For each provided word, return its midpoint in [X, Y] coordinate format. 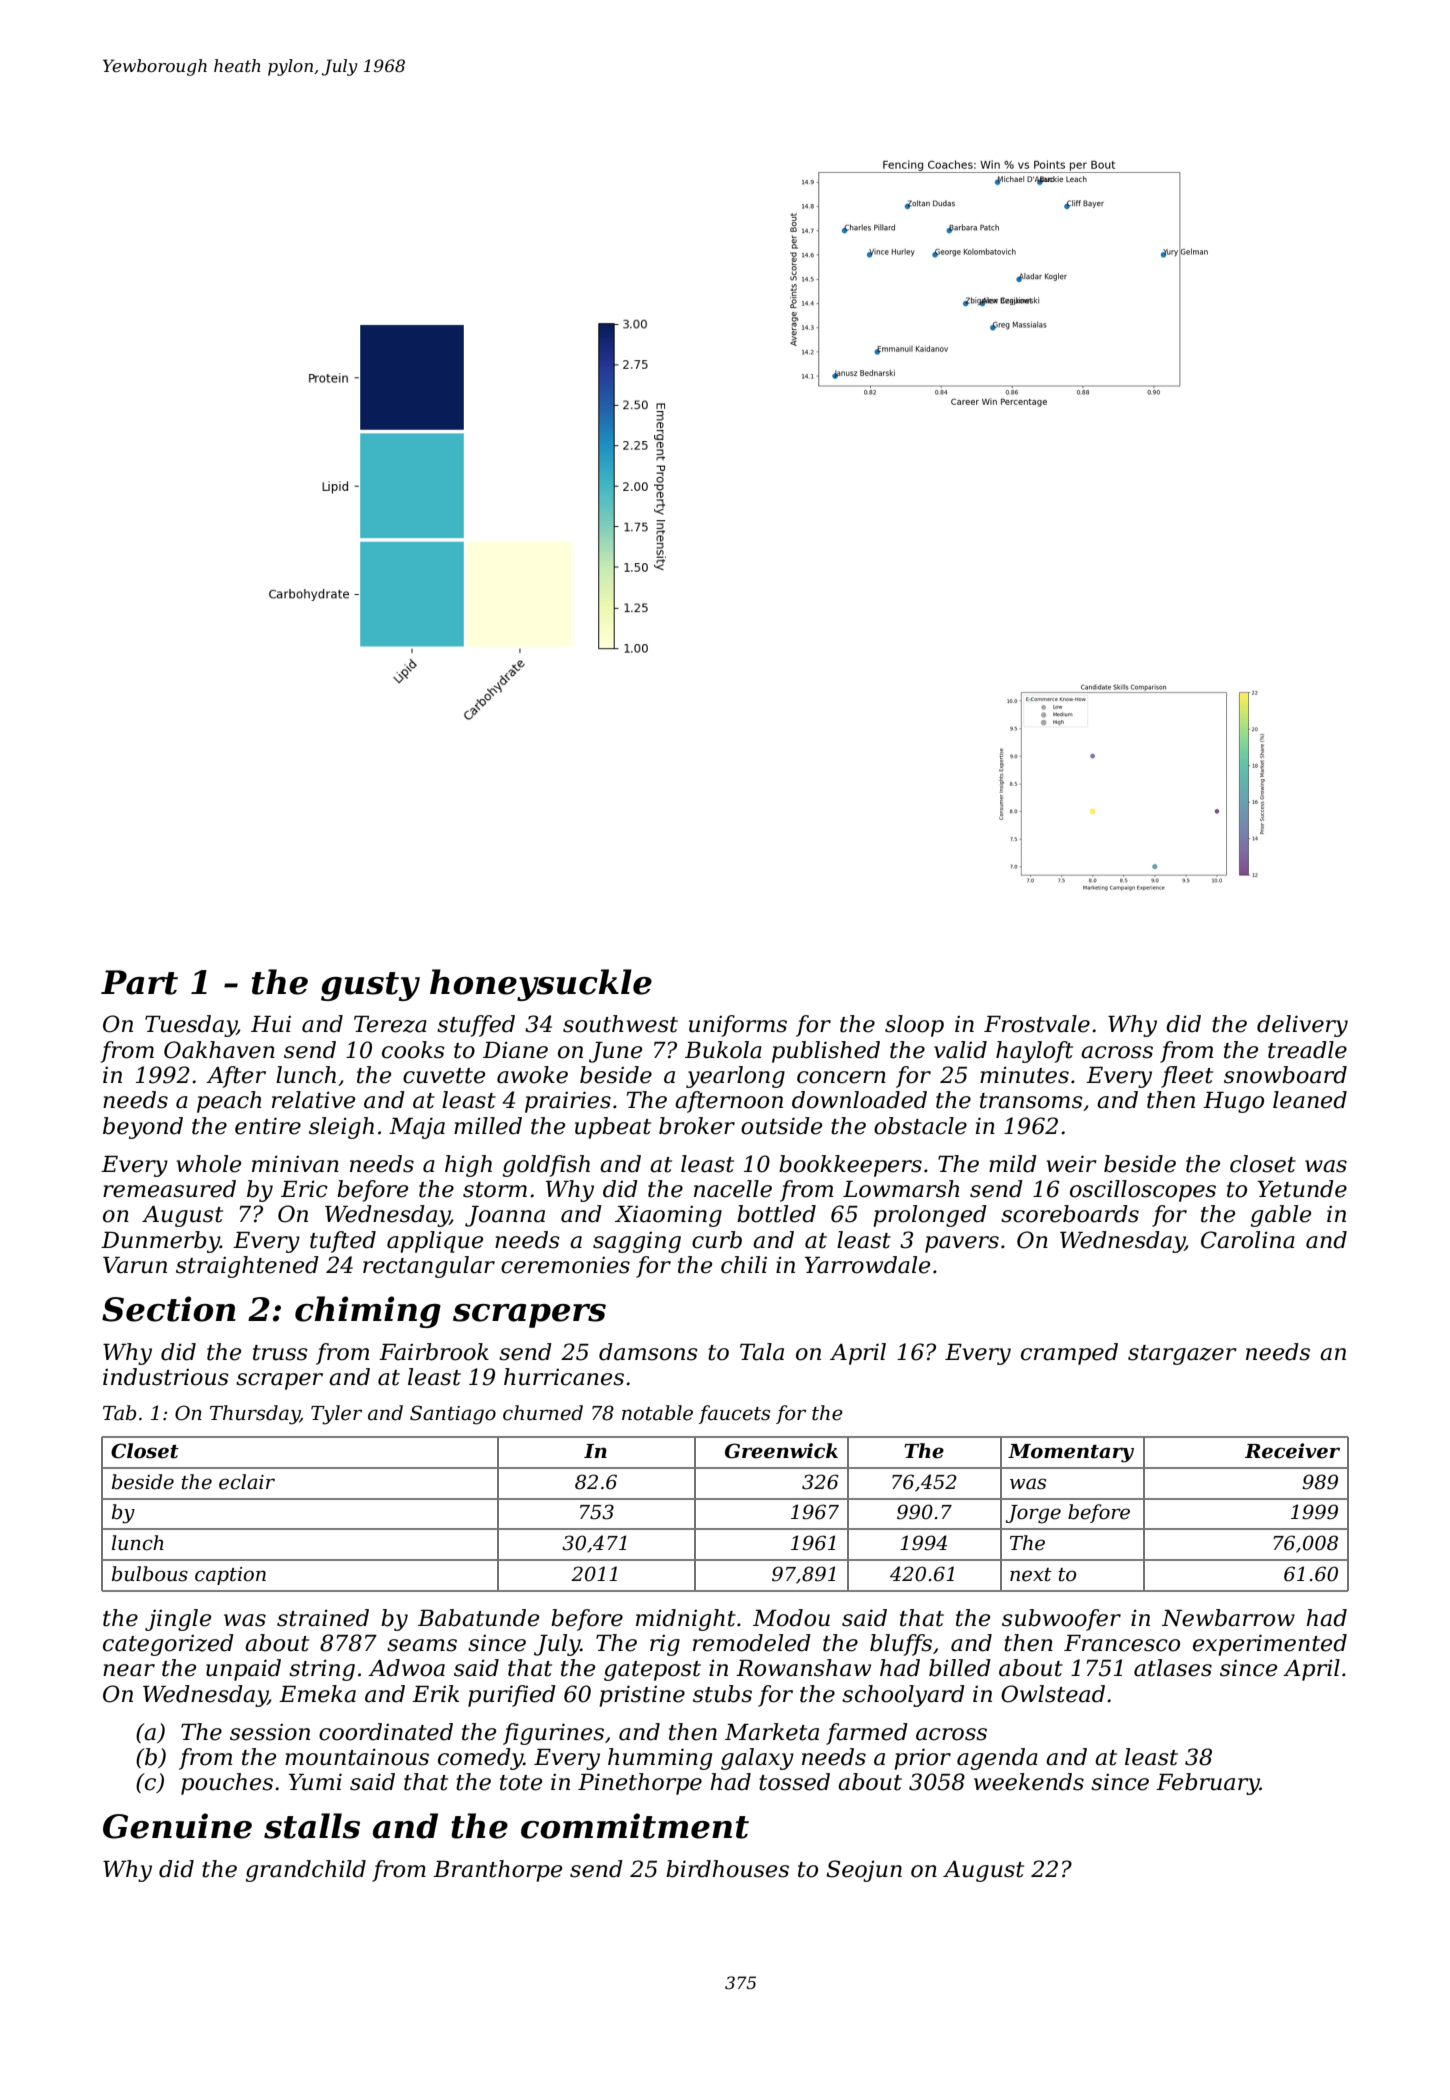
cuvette [444, 1076]
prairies [568, 1102]
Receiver [1292, 1451]
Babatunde [478, 1618]
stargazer [1182, 1355]
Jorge [1033, 1514]
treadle [1307, 1050]
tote [521, 1783]
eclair [247, 1482]
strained [323, 1618]
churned [543, 1413]
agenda [997, 1759]
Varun [135, 1265]
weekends [1029, 1782]
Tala [762, 1352]
